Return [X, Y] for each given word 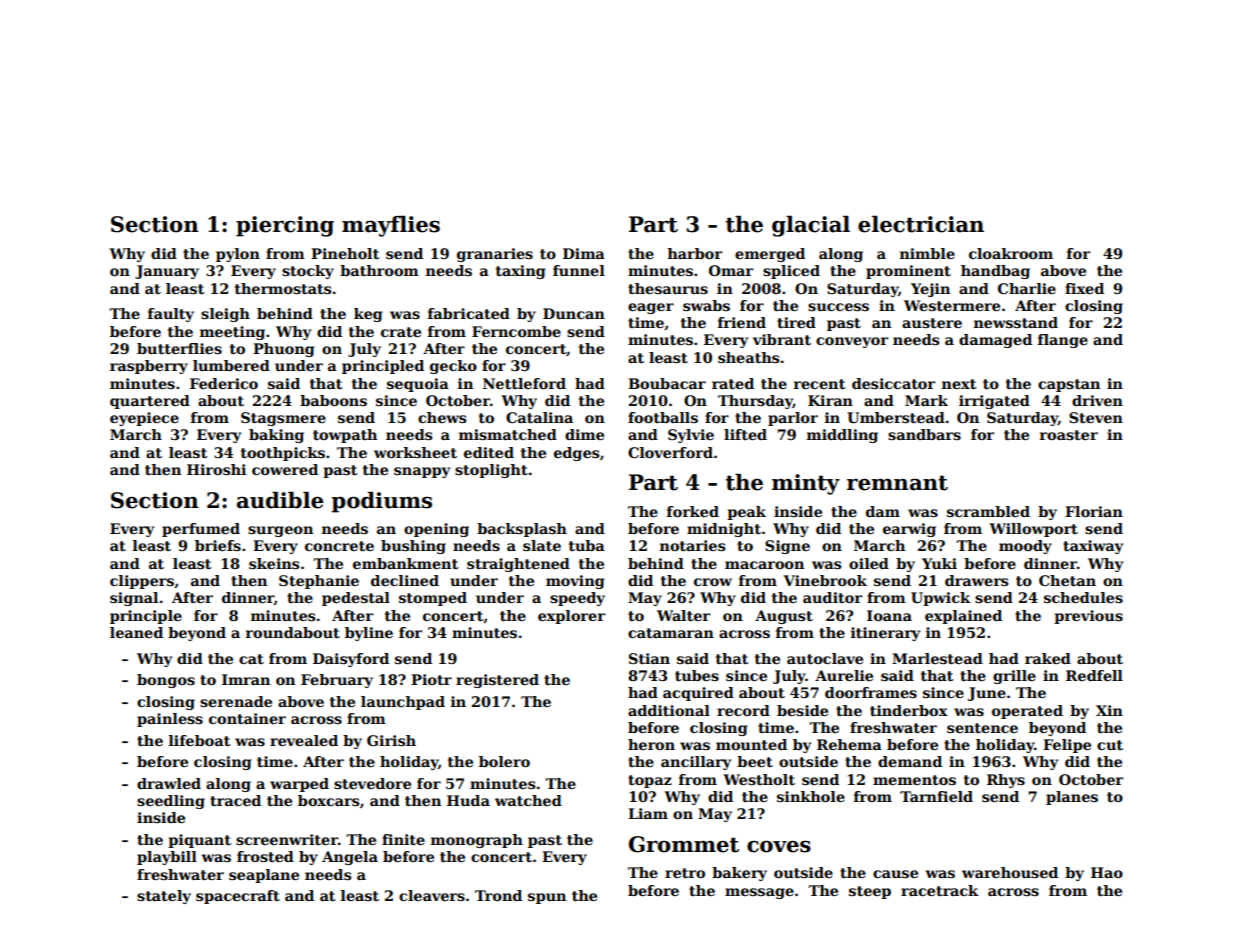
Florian [1094, 511]
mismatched [508, 434]
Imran [246, 679]
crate [401, 332]
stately [164, 897]
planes [1072, 798]
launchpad [403, 703]
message [759, 893]
